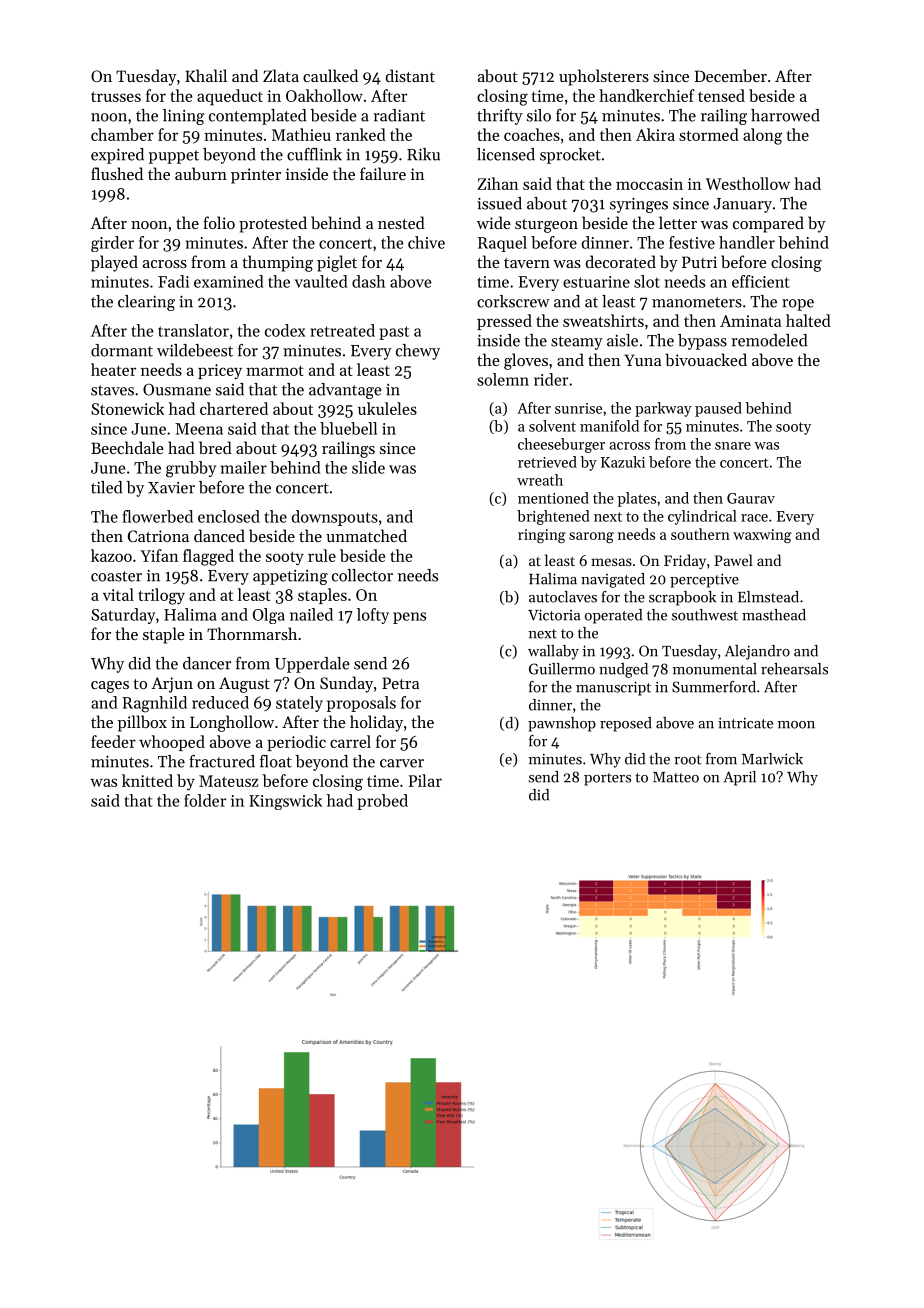 The height and width of the screenshot is (1308, 924). I want to click on vaulted, so click(321, 281).
